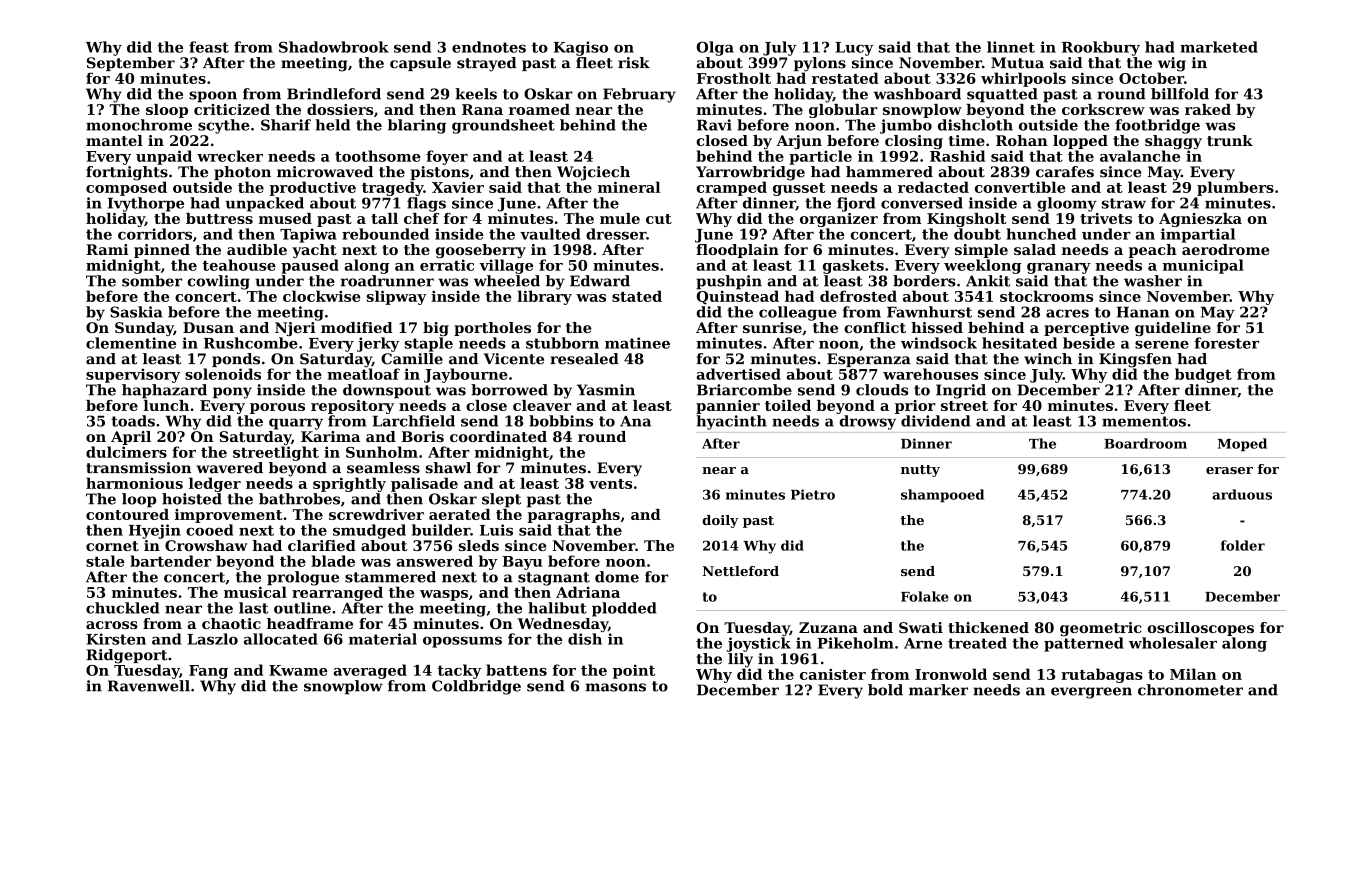 The image size is (1372, 887). What do you see at coordinates (264, 204) in the page?
I see `unpacked` at bounding box center [264, 204].
